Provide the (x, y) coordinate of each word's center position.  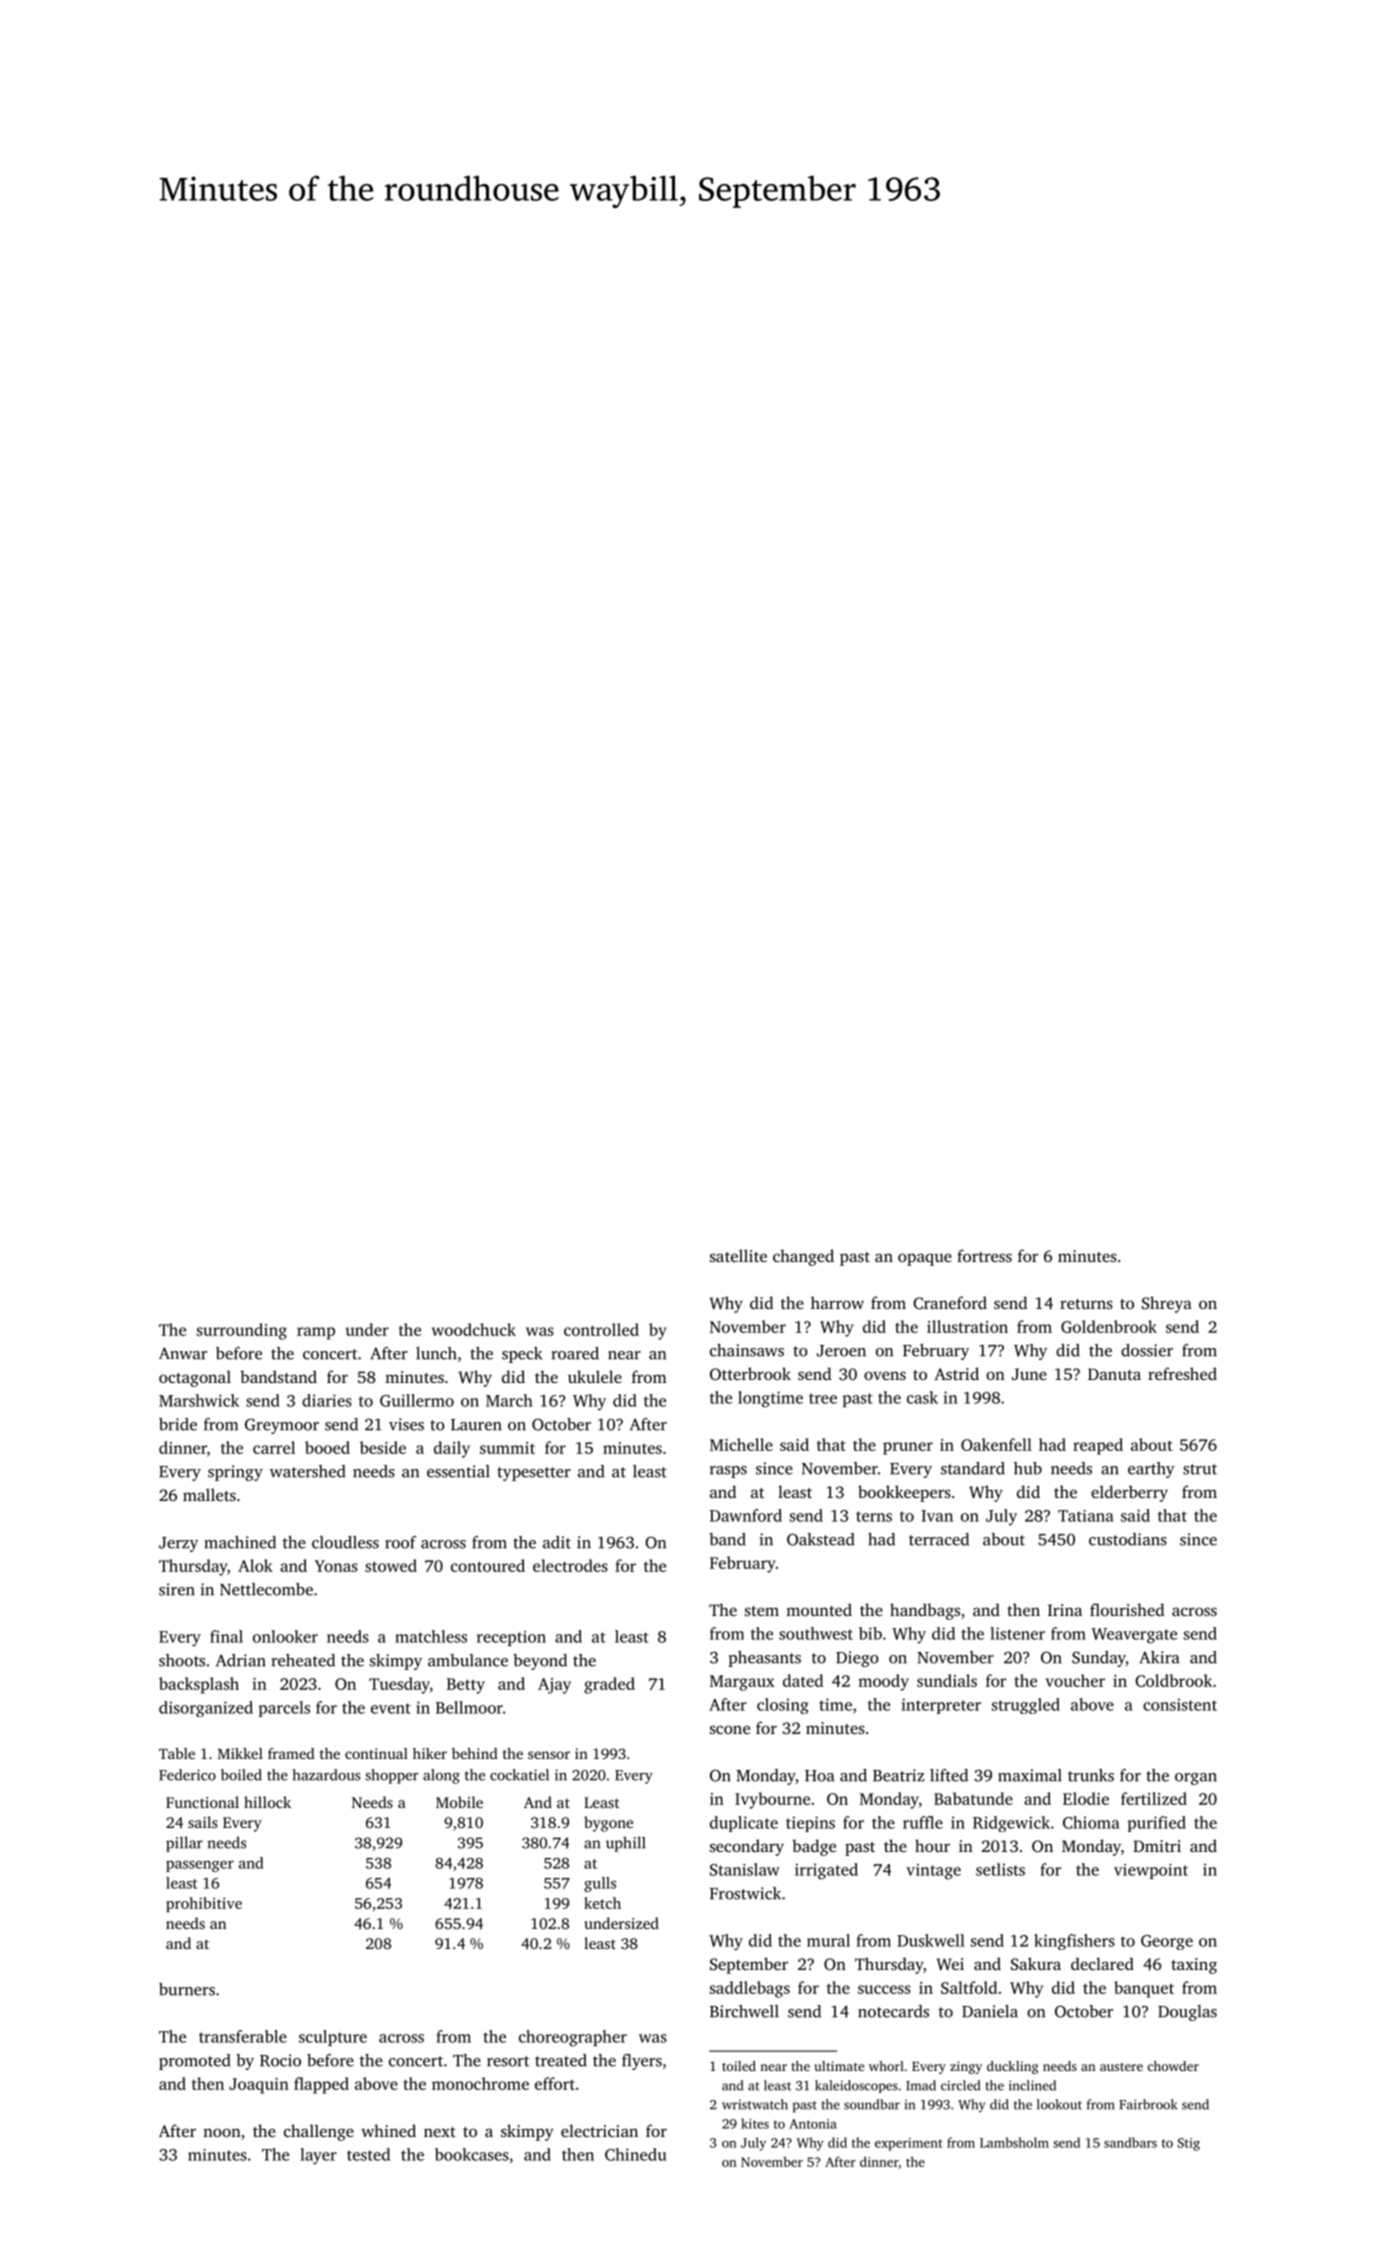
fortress (984, 1255)
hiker (430, 1753)
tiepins (810, 1824)
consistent (1180, 1704)
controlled (601, 1329)
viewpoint (1151, 1871)
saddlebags (750, 1989)
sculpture (333, 2038)
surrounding (242, 1331)
